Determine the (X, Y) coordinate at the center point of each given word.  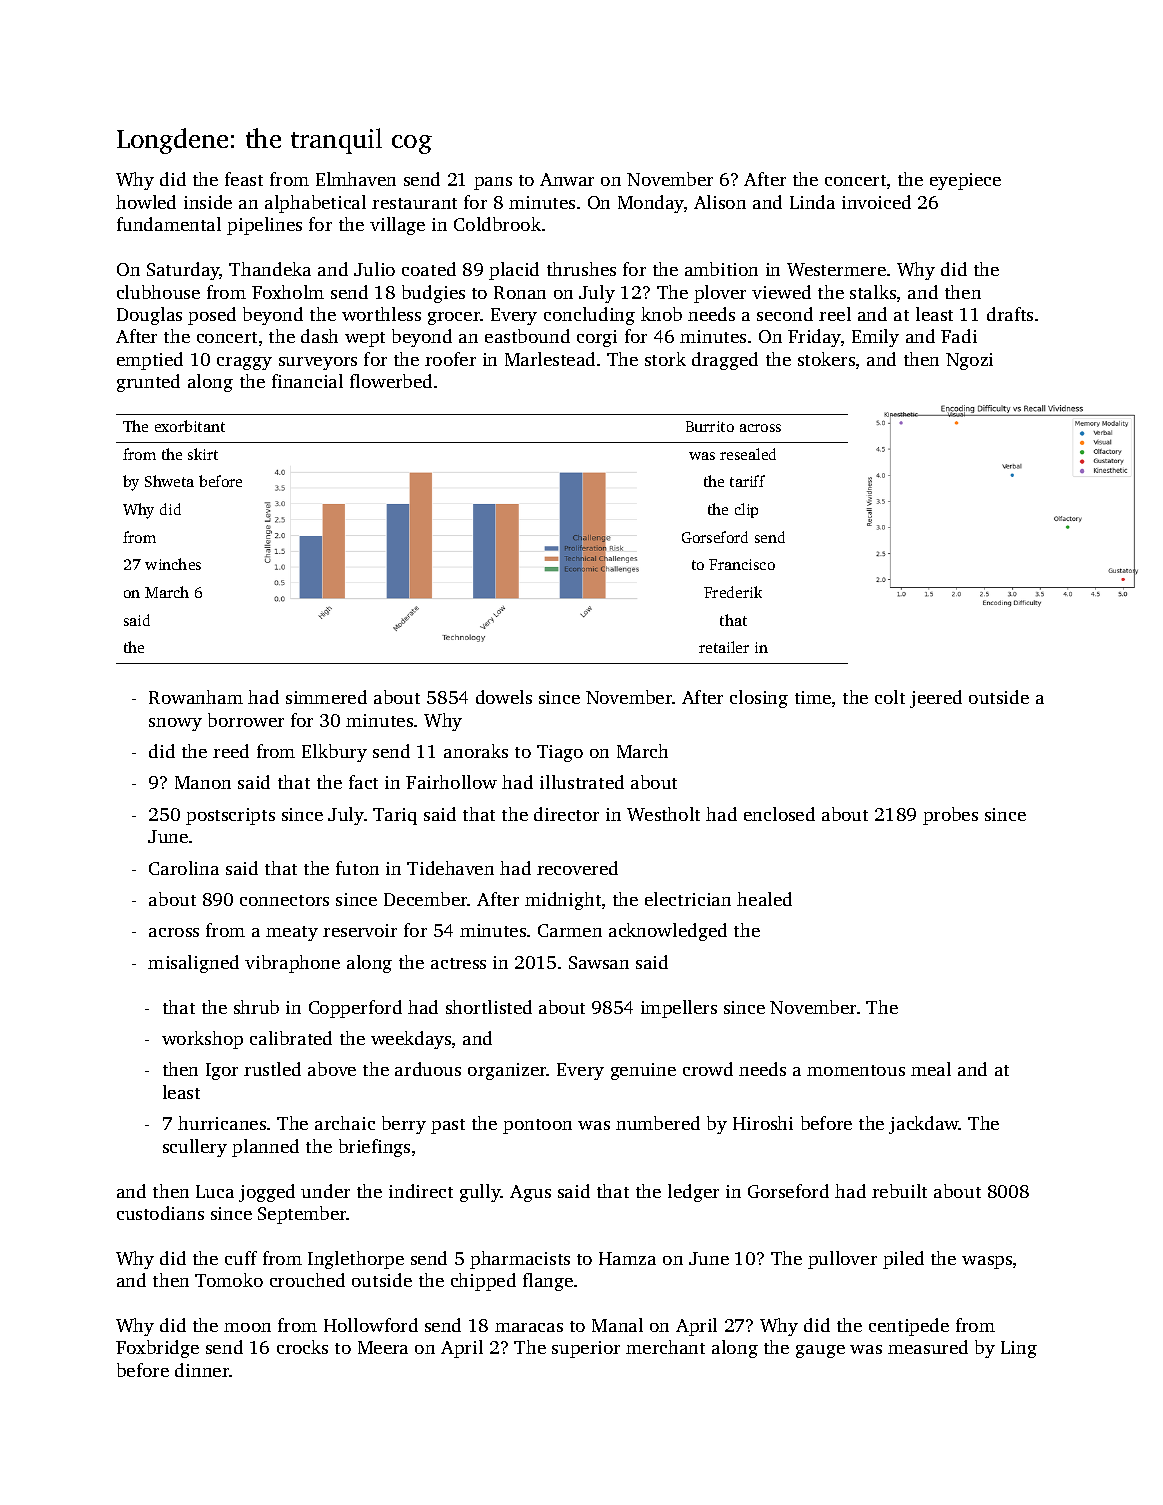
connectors (284, 900)
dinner (202, 1370)
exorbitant (190, 426)
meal (931, 1069)
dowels (504, 697)
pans (493, 183)
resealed (748, 454)
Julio (374, 269)
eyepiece (965, 181)
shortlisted (489, 1007)
